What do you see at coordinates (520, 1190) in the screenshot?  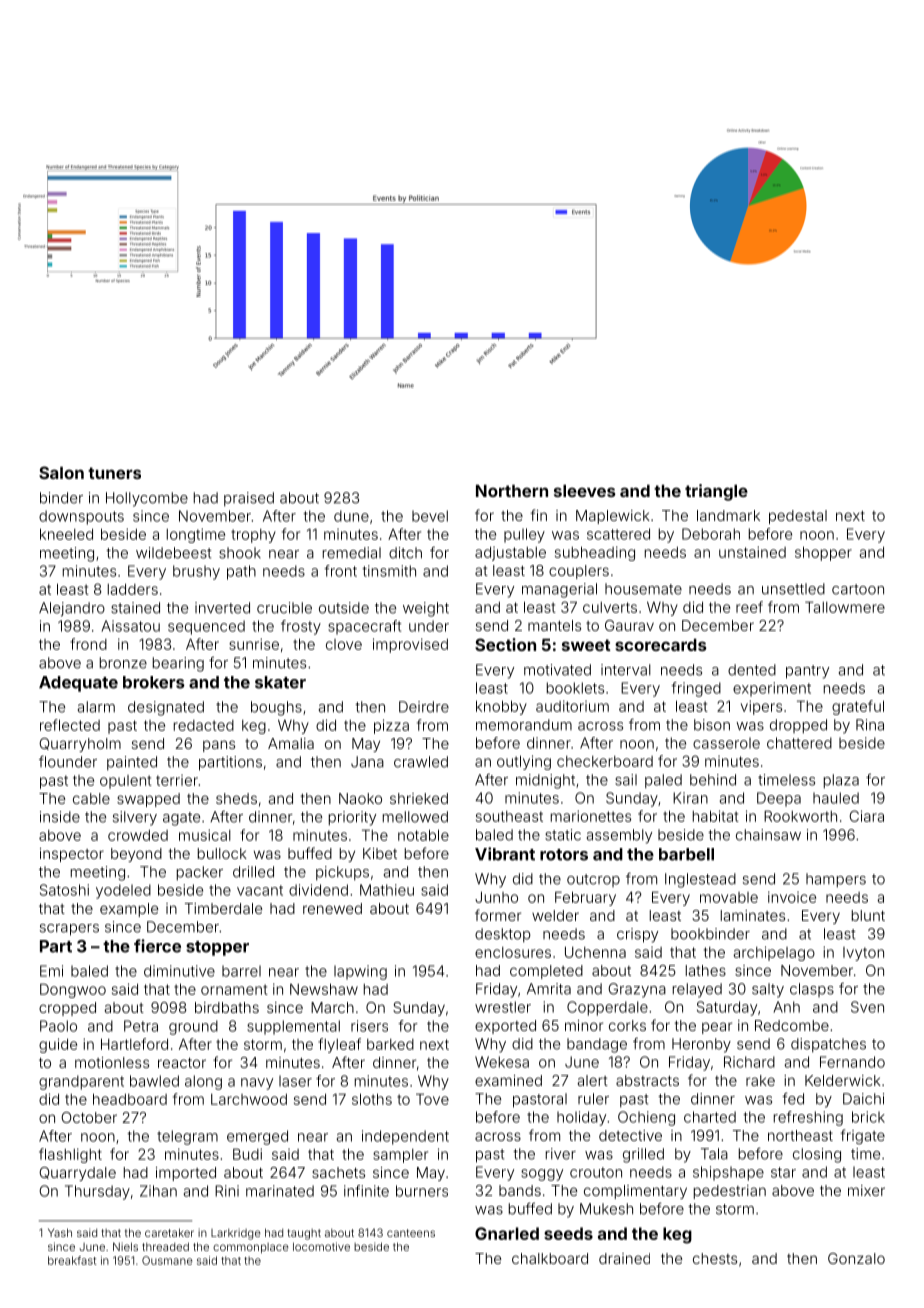 I see `bands` at bounding box center [520, 1190].
